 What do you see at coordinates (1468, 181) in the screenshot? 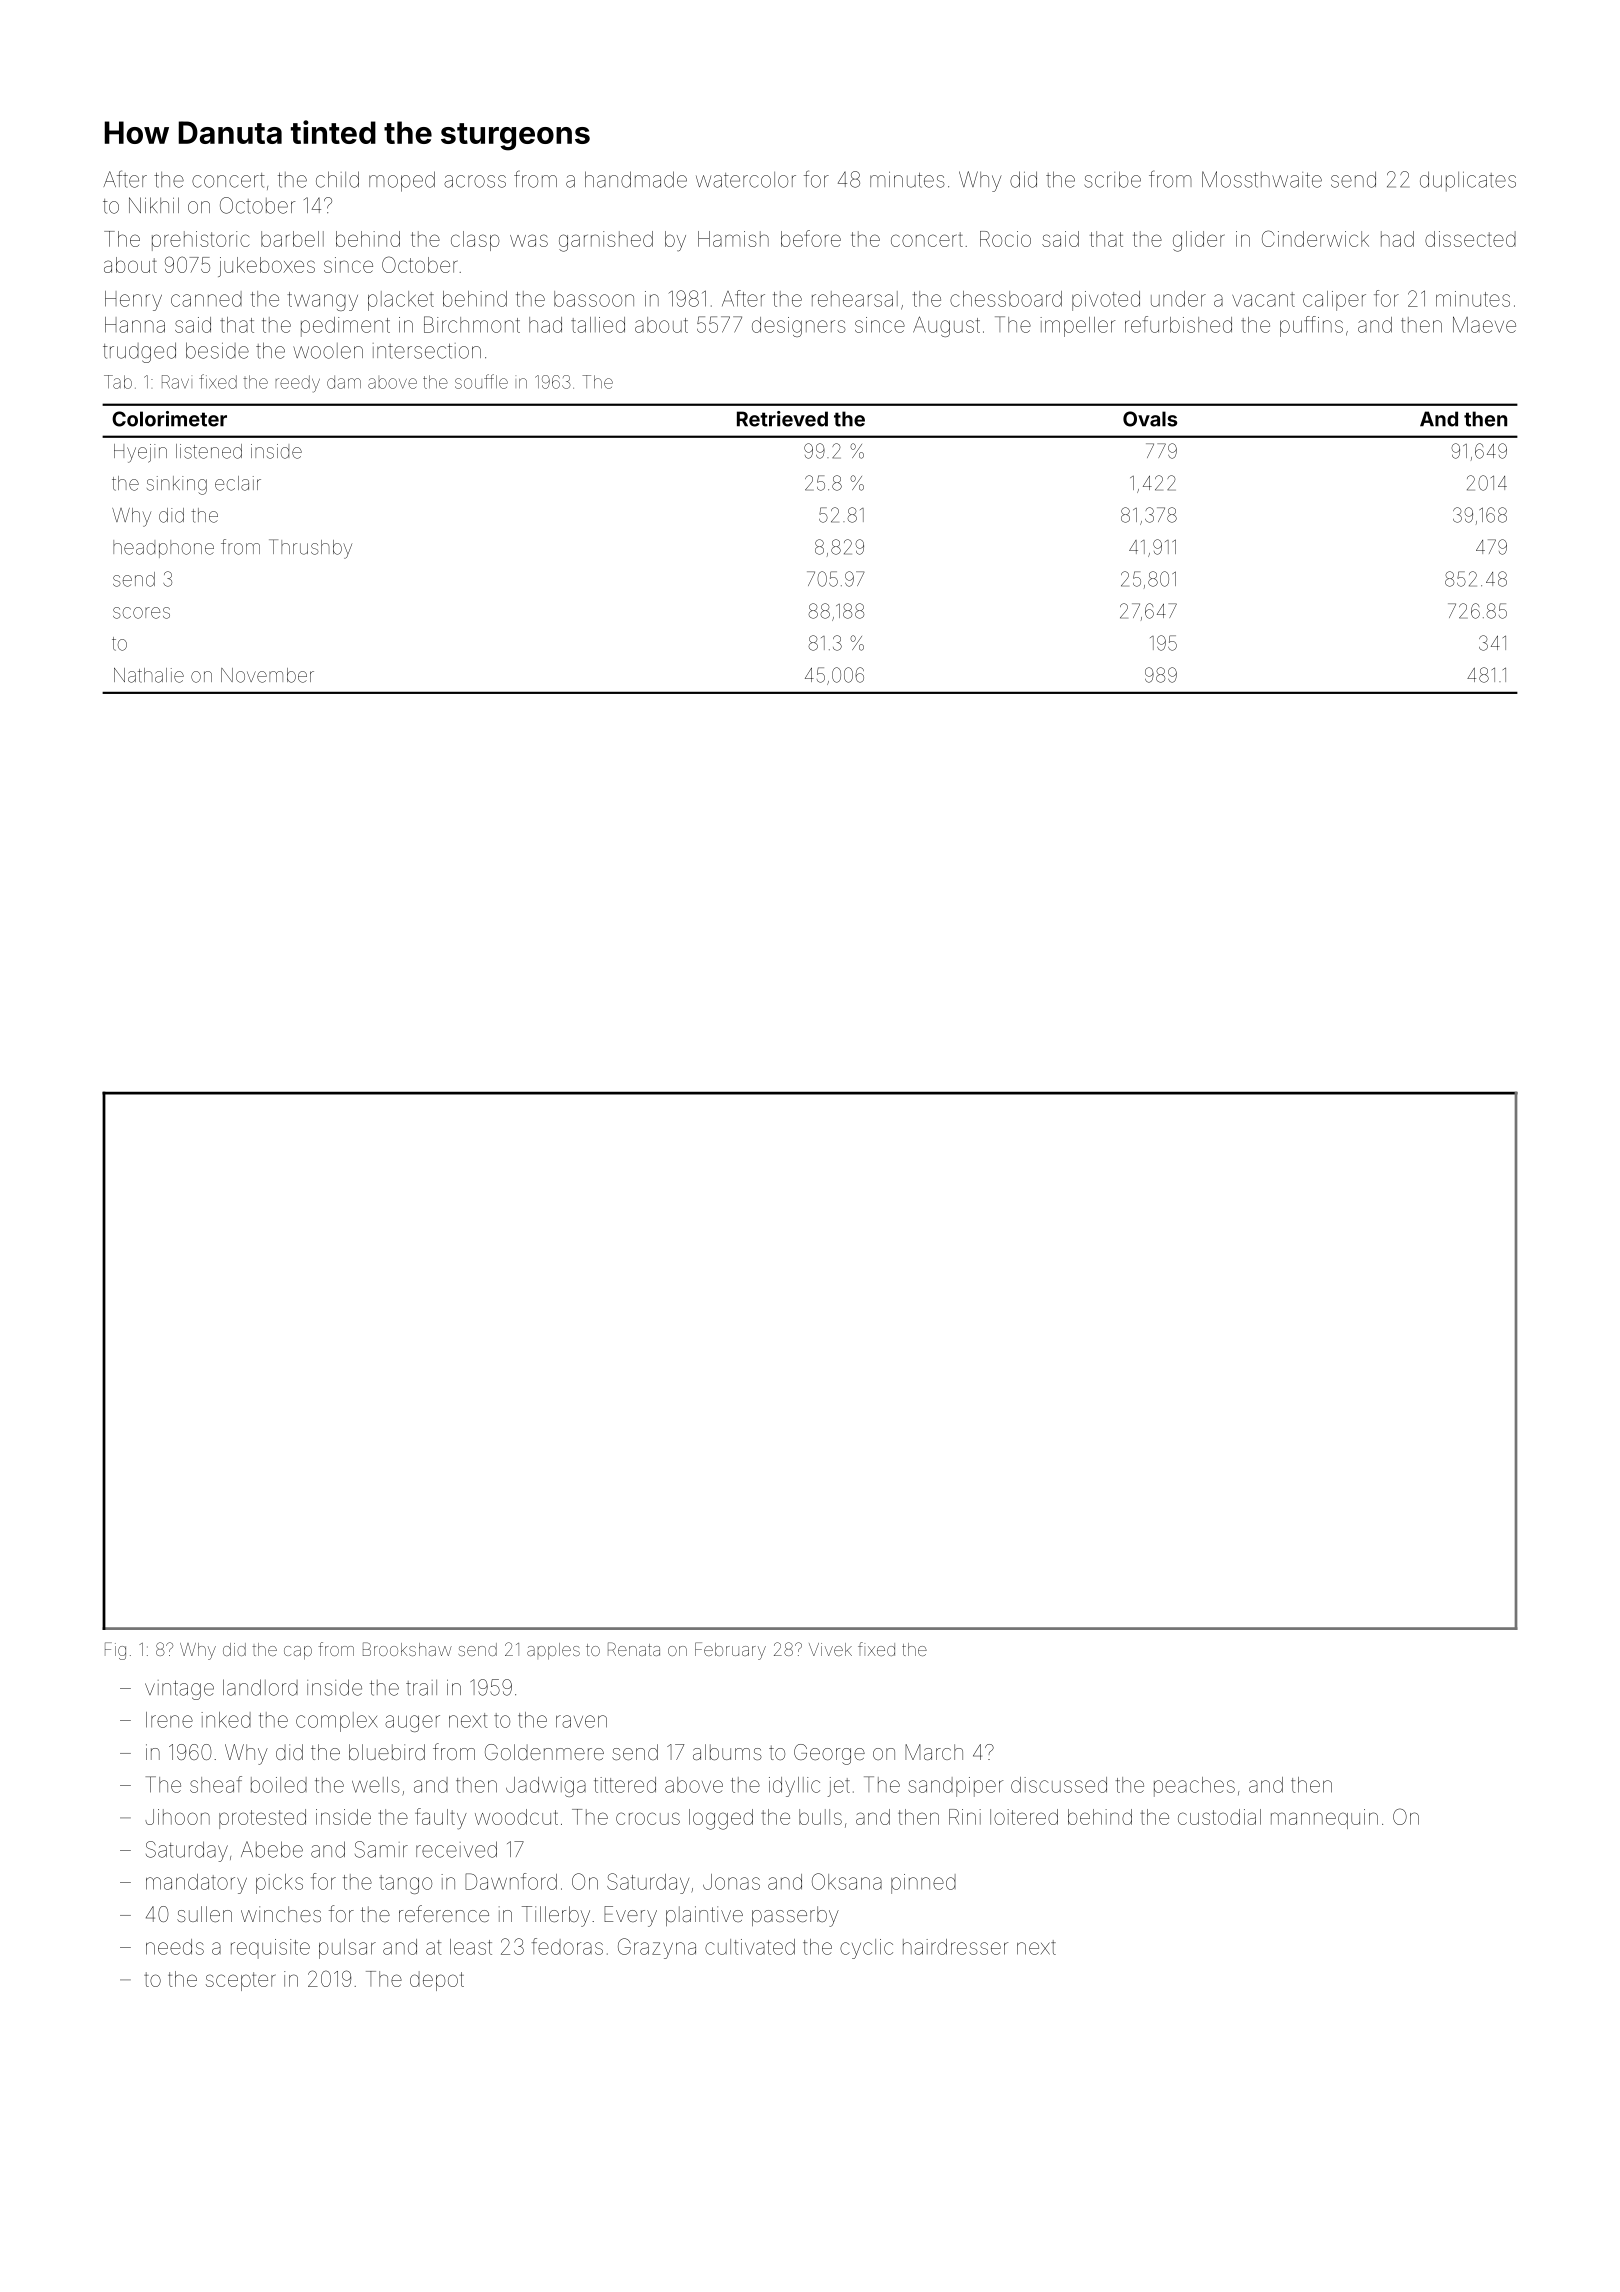
I see `duplicates` at bounding box center [1468, 181].
